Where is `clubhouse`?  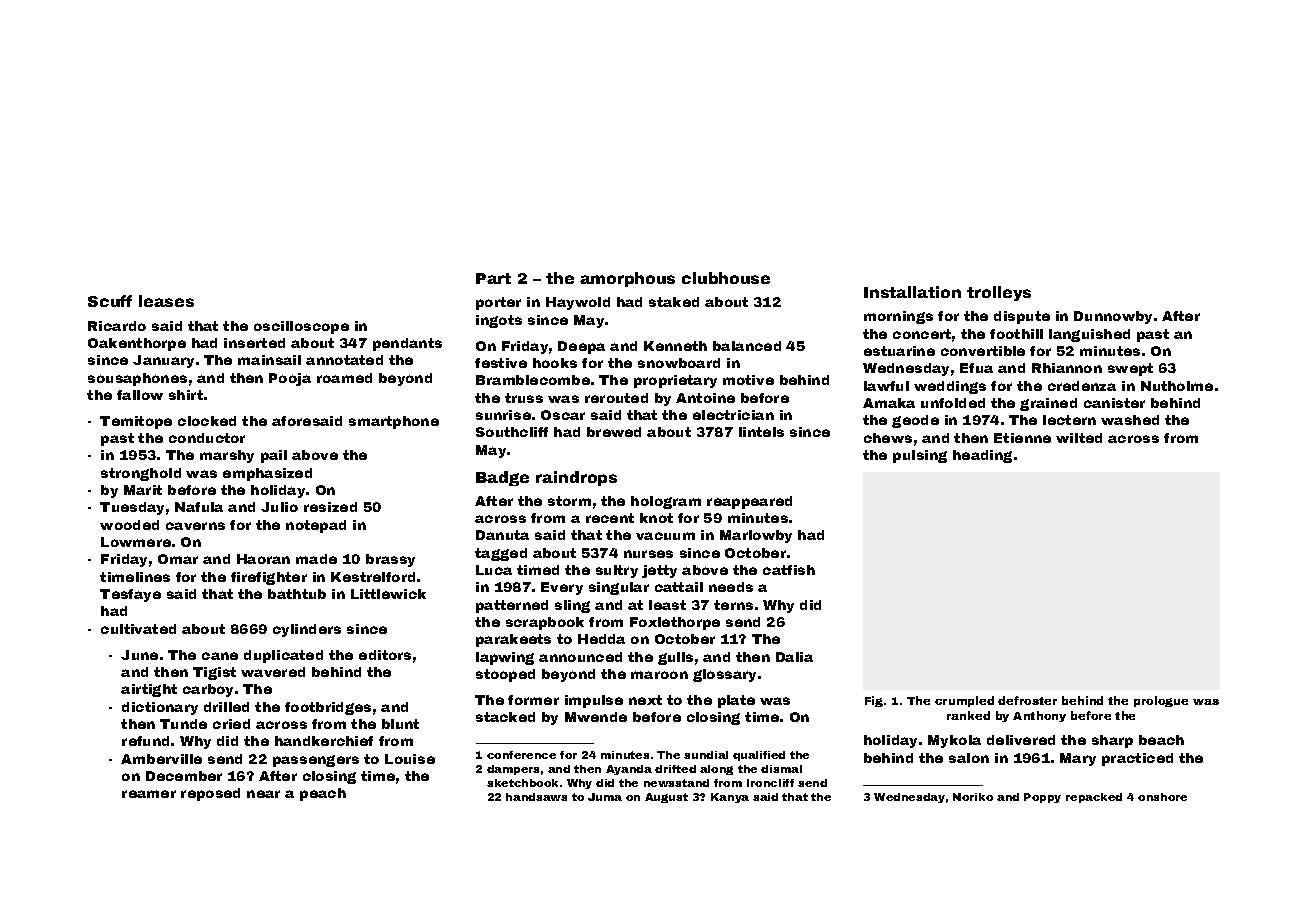
clubhouse is located at coordinates (726, 278).
